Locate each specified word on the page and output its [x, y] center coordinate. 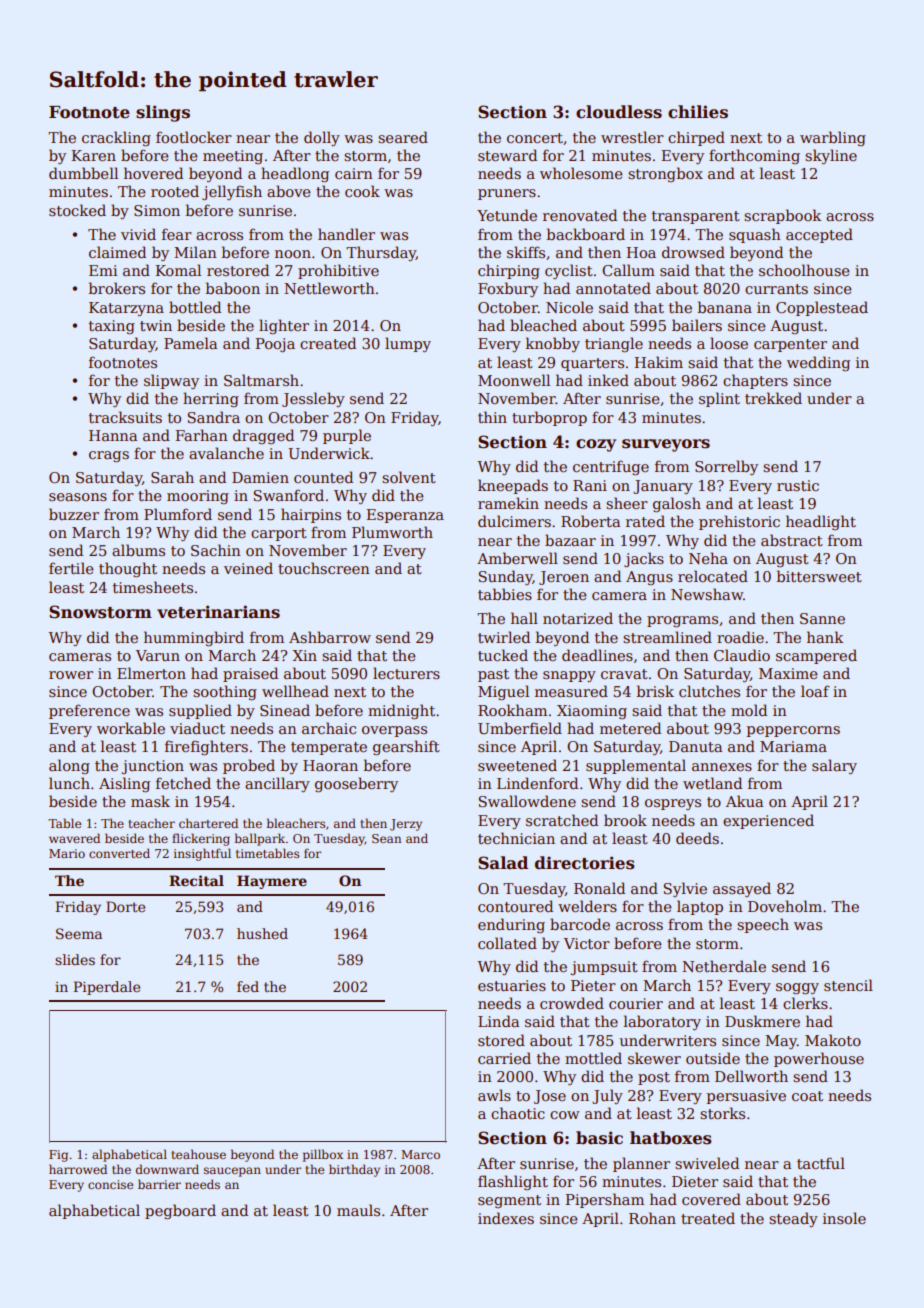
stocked [77, 210]
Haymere [272, 882]
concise [110, 1184]
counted [323, 477]
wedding [818, 363]
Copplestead [822, 308]
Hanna [113, 435]
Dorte [125, 906]
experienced [768, 821]
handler [346, 234]
